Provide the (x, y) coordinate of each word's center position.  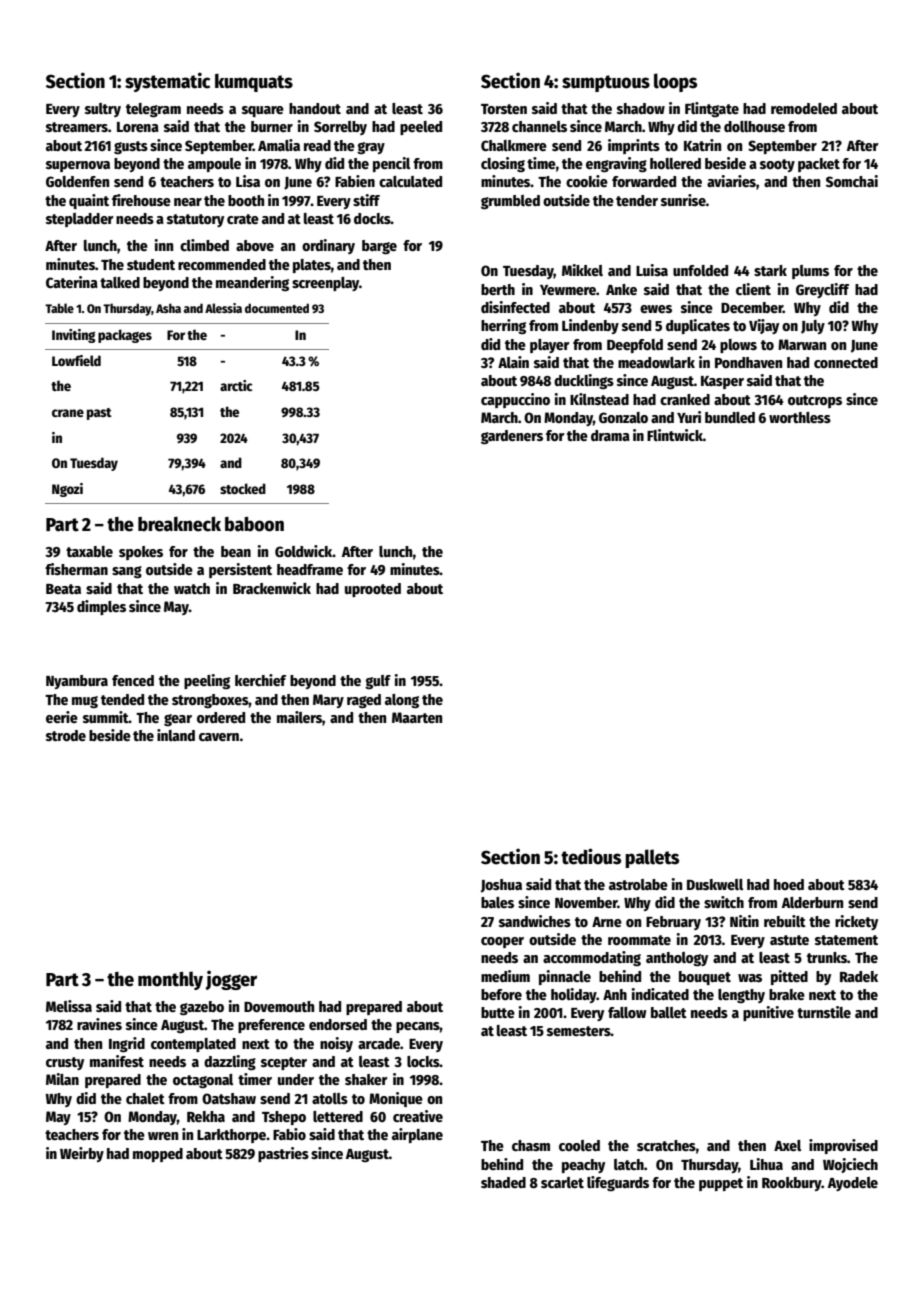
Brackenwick (272, 588)
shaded (503, 1182)
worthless (800, 417)
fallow (627, 1012)
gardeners (512, 437)
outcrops (815, 401)
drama (610, 435)
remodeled (804, 108)
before (501, 994)
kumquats (254, 83)
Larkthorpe (231, 1136)
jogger (231, 980)
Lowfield (76, 360)
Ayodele (853, 1184)
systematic (167, 82)
